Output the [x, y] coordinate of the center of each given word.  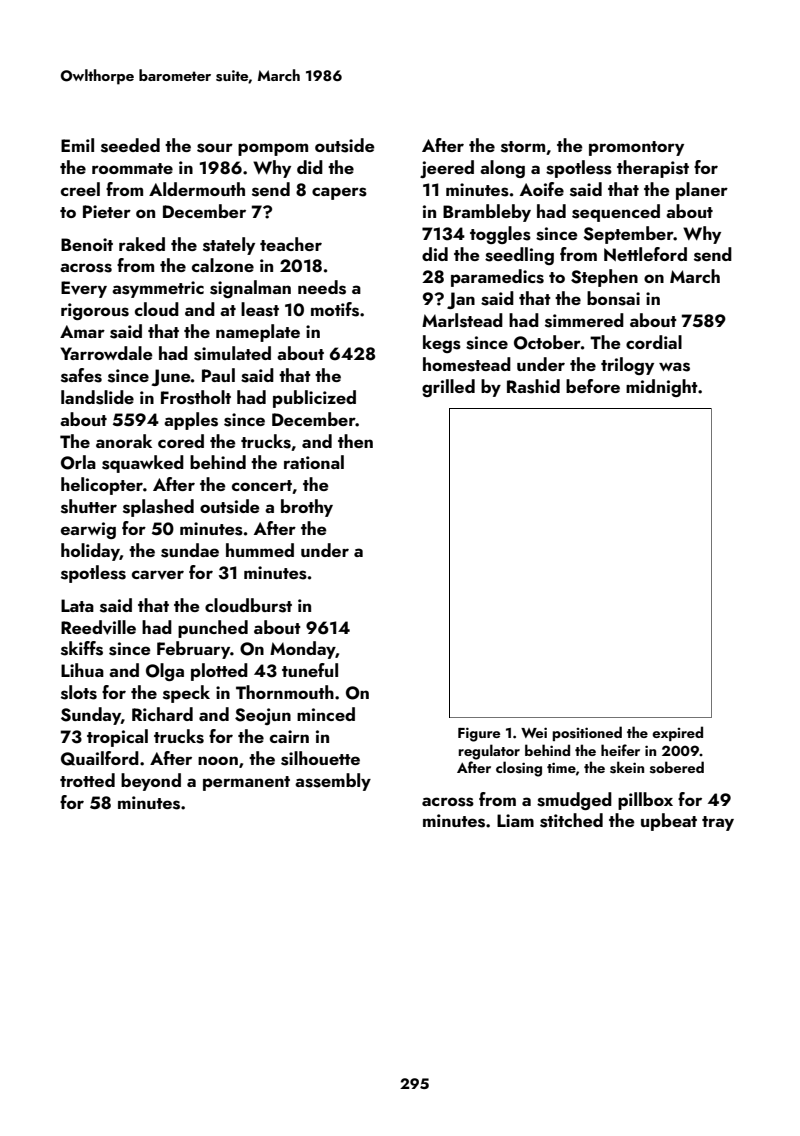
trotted [87, 780]
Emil [77, 145]
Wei [534, 732]
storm [523, 147]
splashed [158, 508]
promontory [636, 148]
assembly [333, 782]
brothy [307, 508]
